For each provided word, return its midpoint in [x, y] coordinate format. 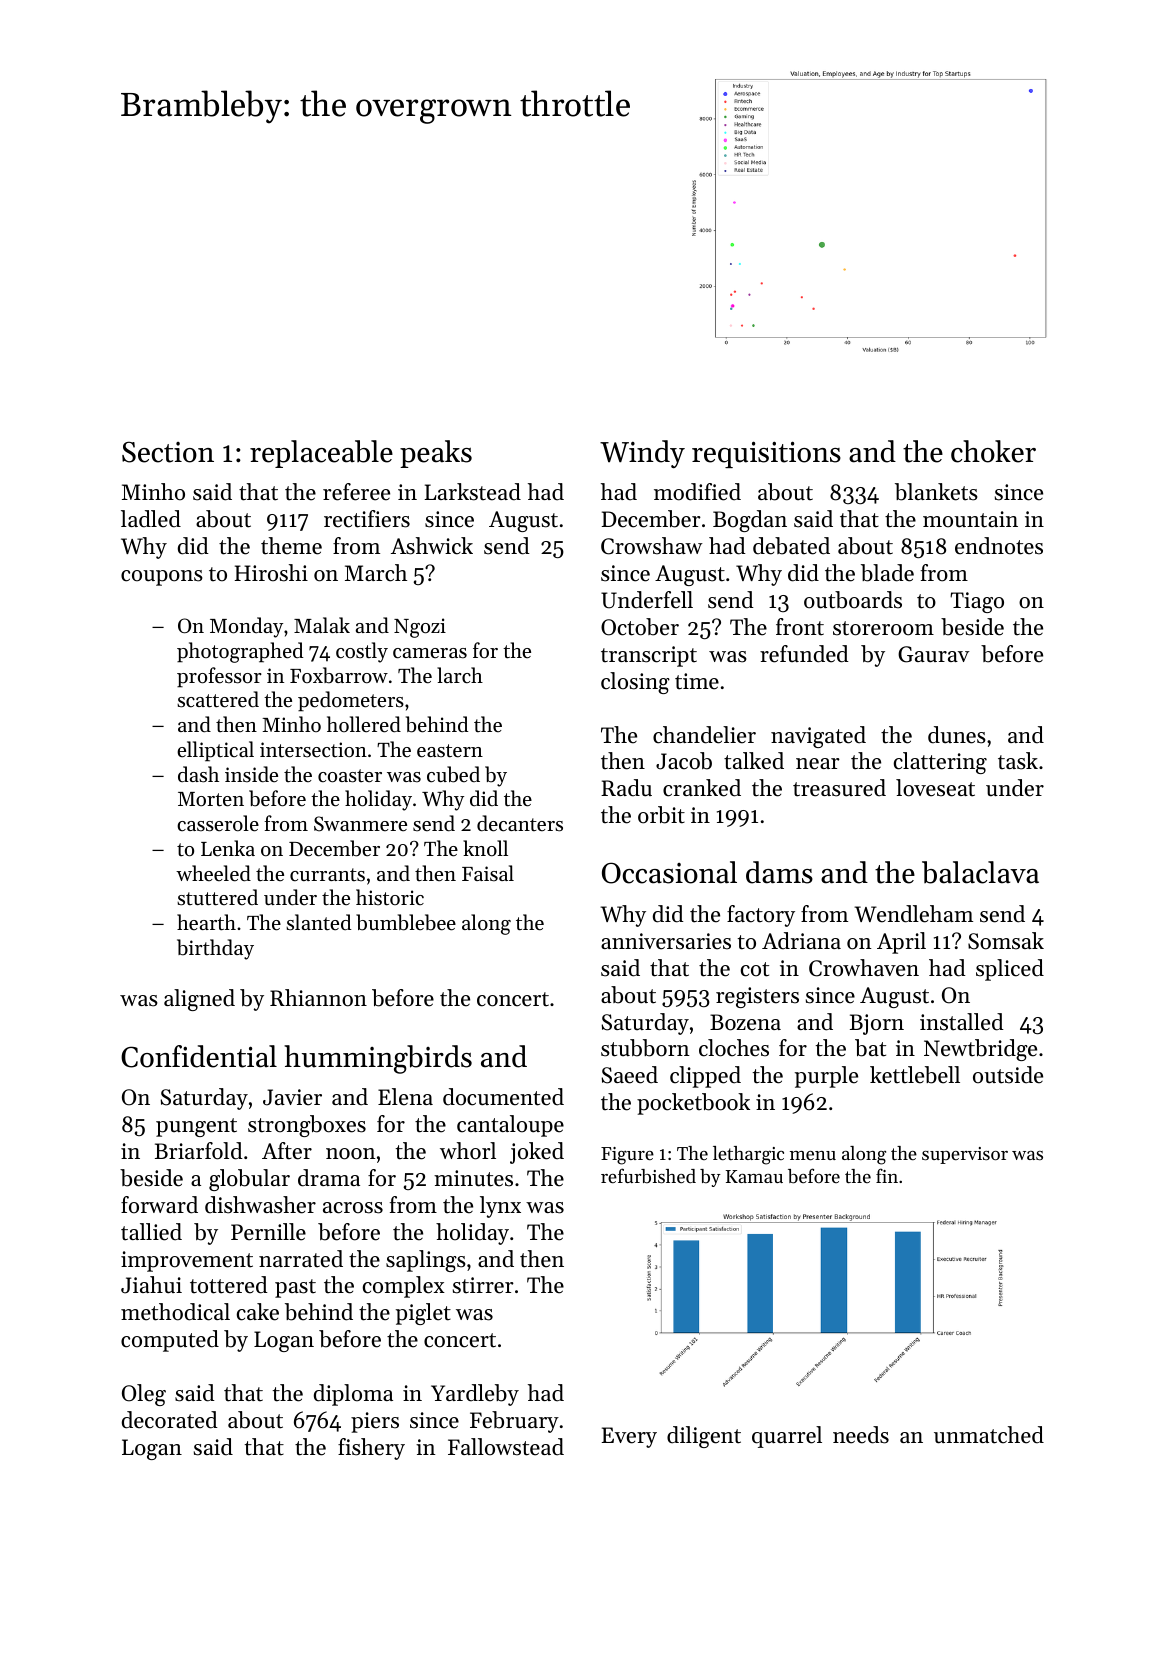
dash [198, 774]
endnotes [999, 546]
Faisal [488, 873]
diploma [353, 1395]
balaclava [980, 872]
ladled [151, 519]
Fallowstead [506, 1447]
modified [697, 492]
